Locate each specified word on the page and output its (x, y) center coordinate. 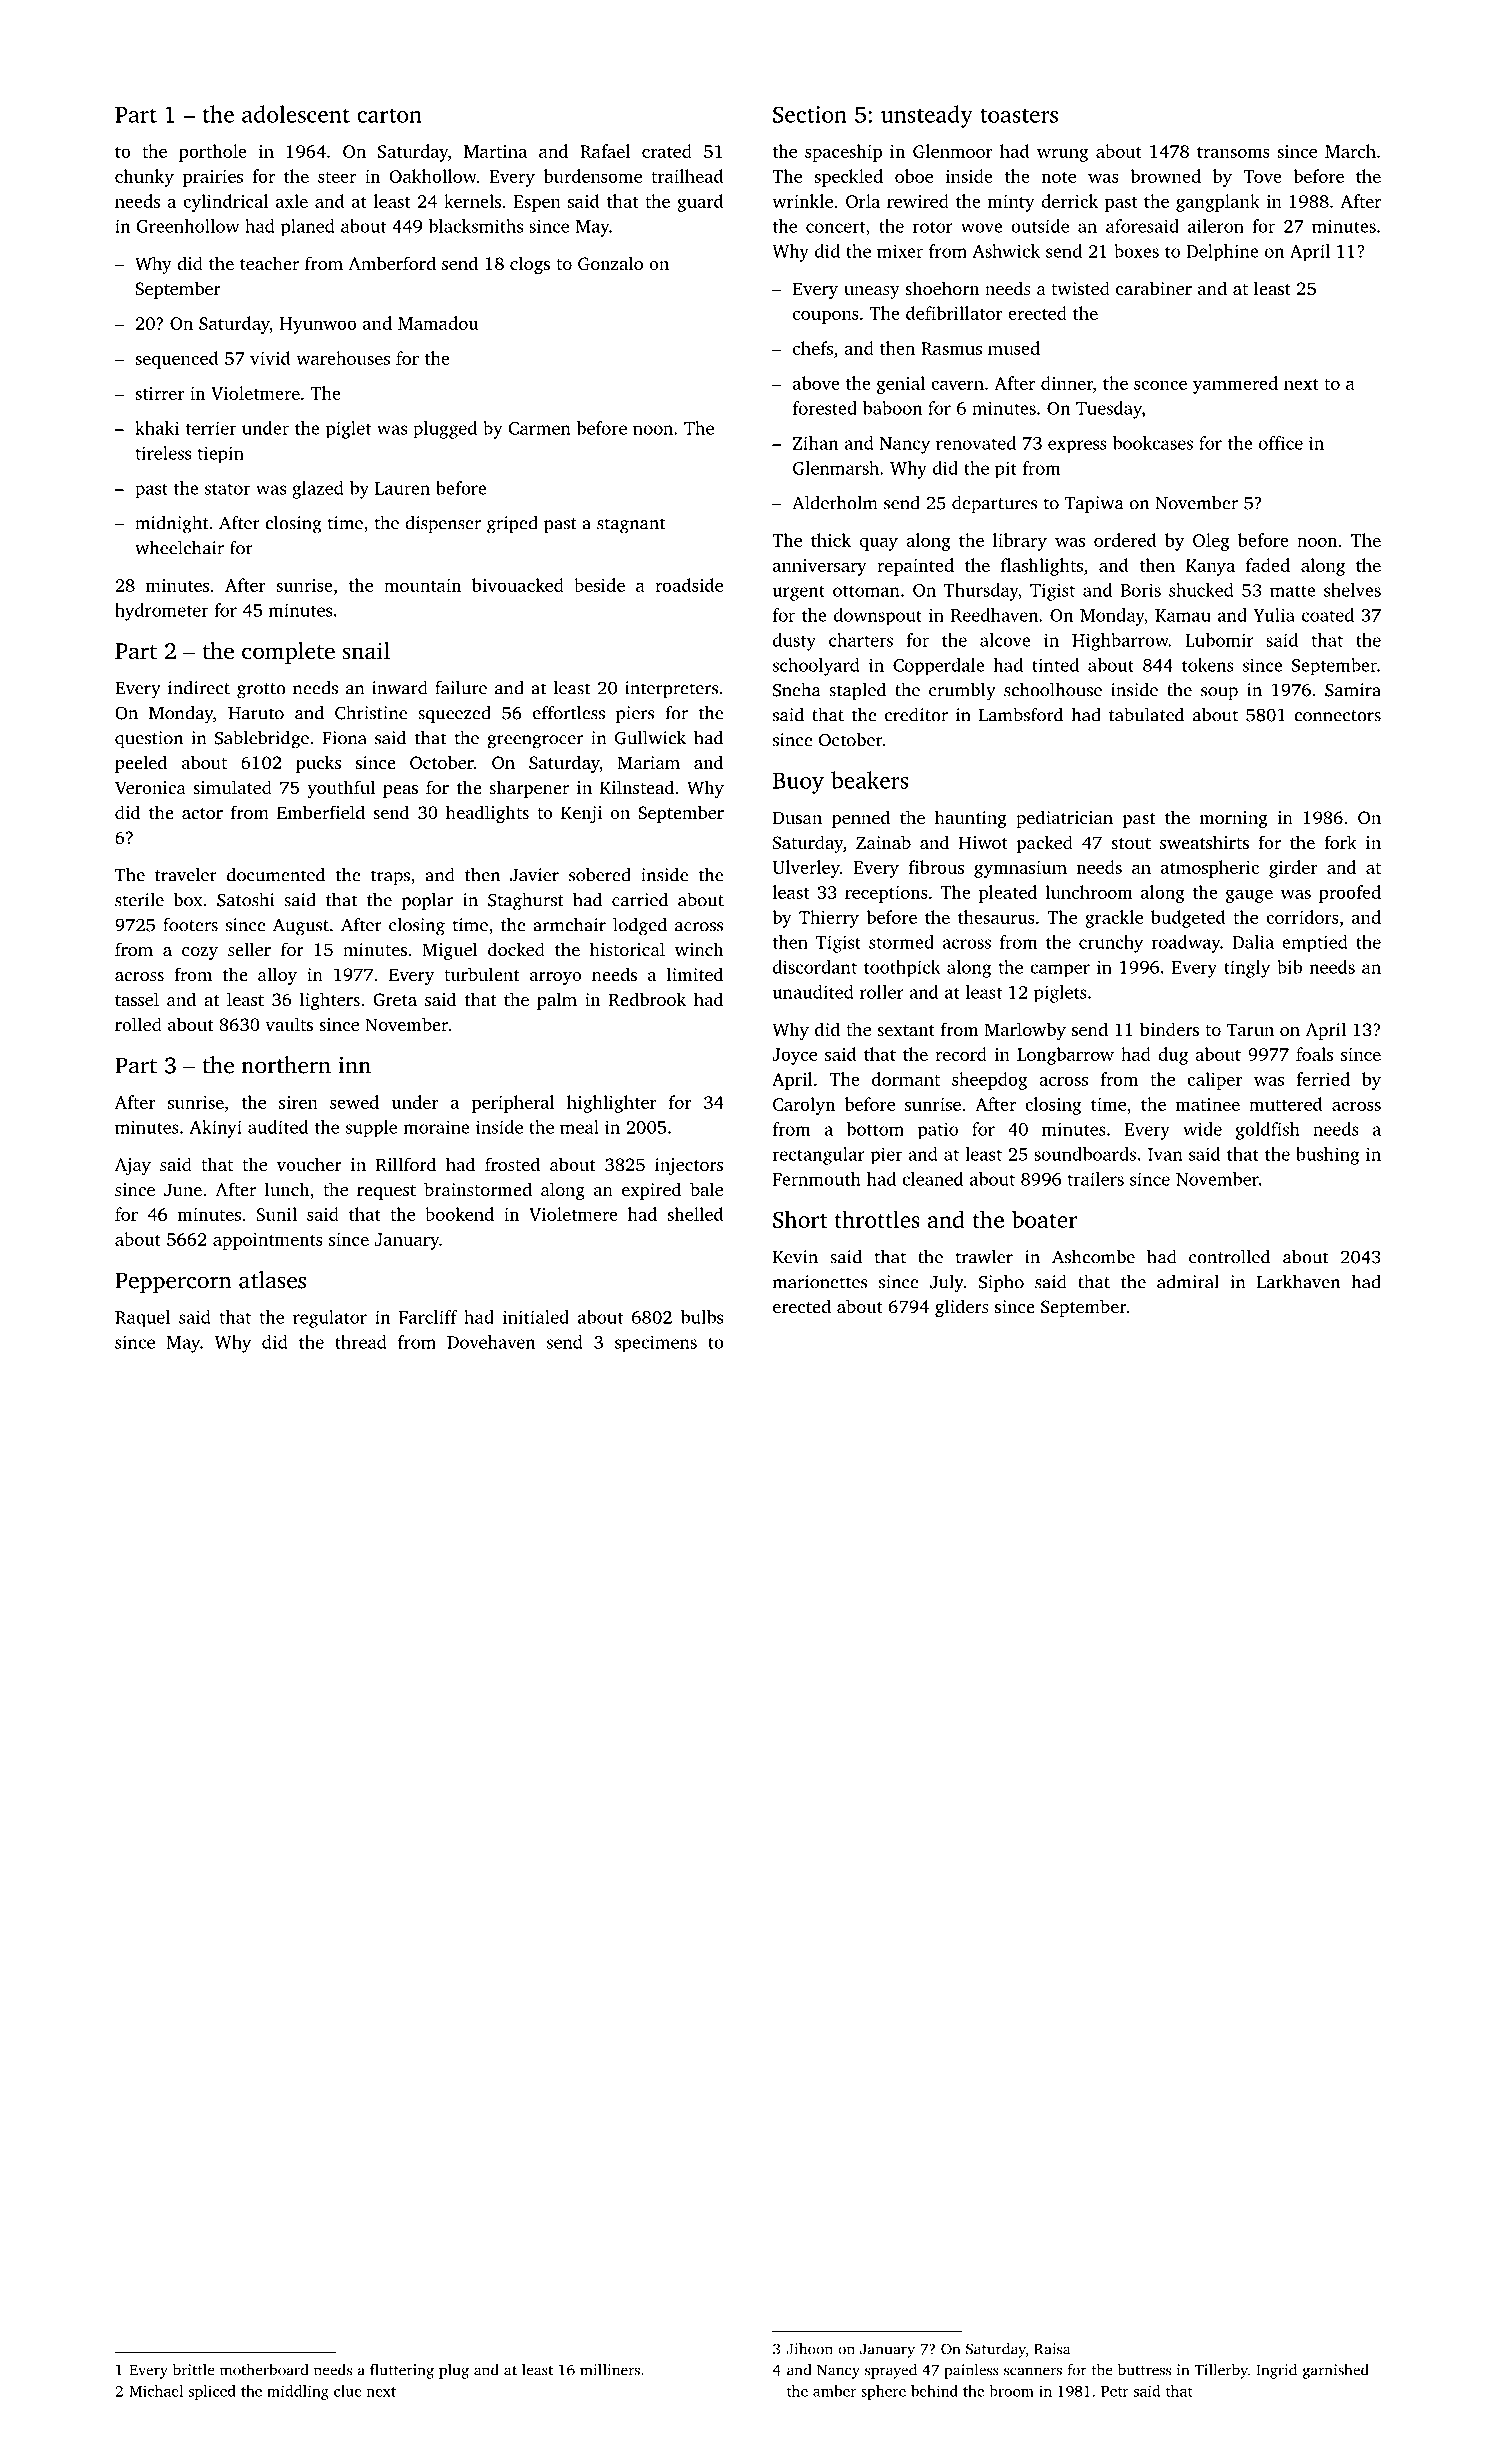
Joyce (794, 1056)
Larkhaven (1298, 1282)
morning (1233, 819)
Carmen (539, 428)
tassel (137, 999)
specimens (656, 1343)
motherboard (264, 2370)
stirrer (159, 393)
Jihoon (810, 2349)
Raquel (142, 1319)
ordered (1125, 540)
